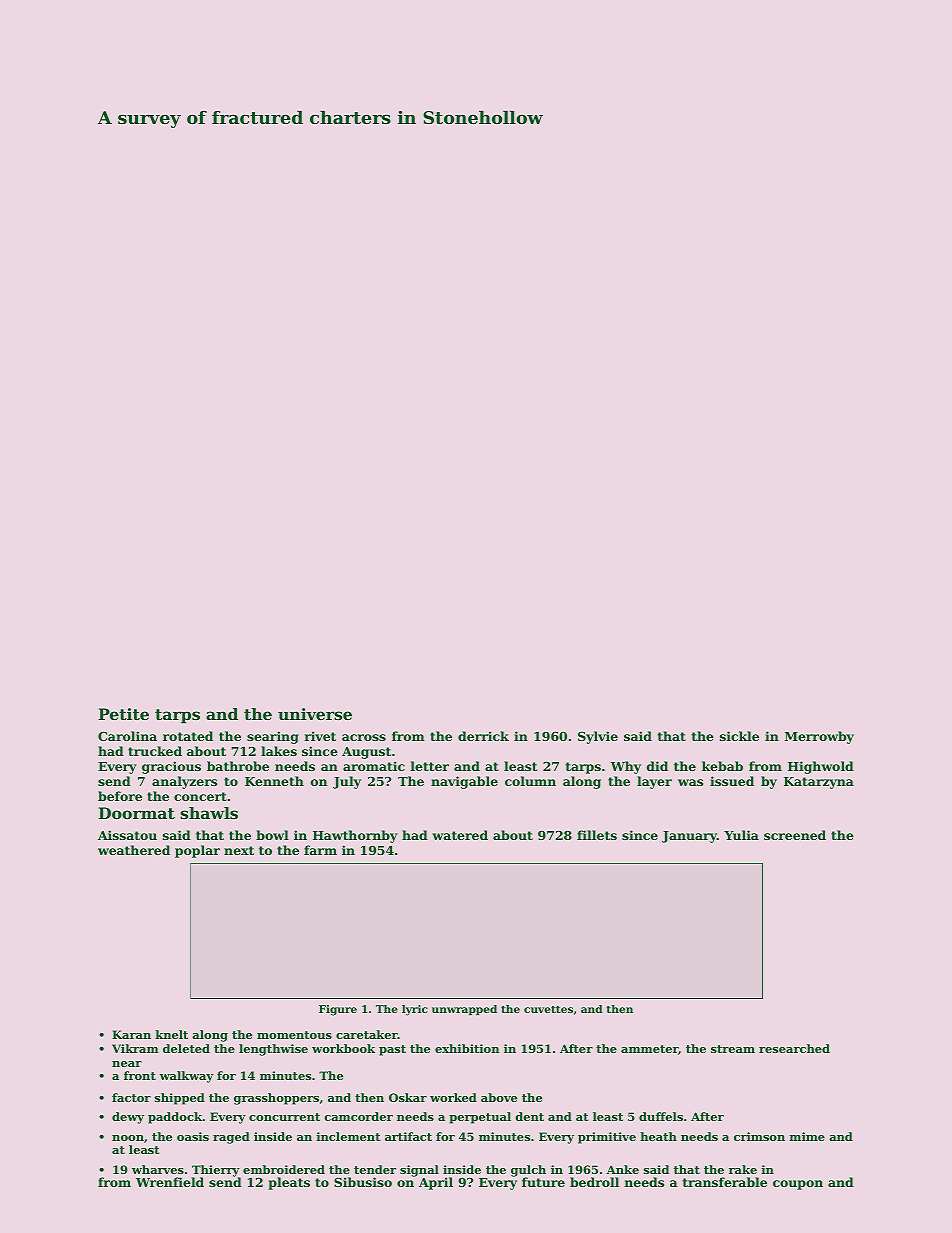  What do you see at coordinates (464, 1010) in the screenshot?
I see `unwrapped` at bounding box center [464, 1010].
